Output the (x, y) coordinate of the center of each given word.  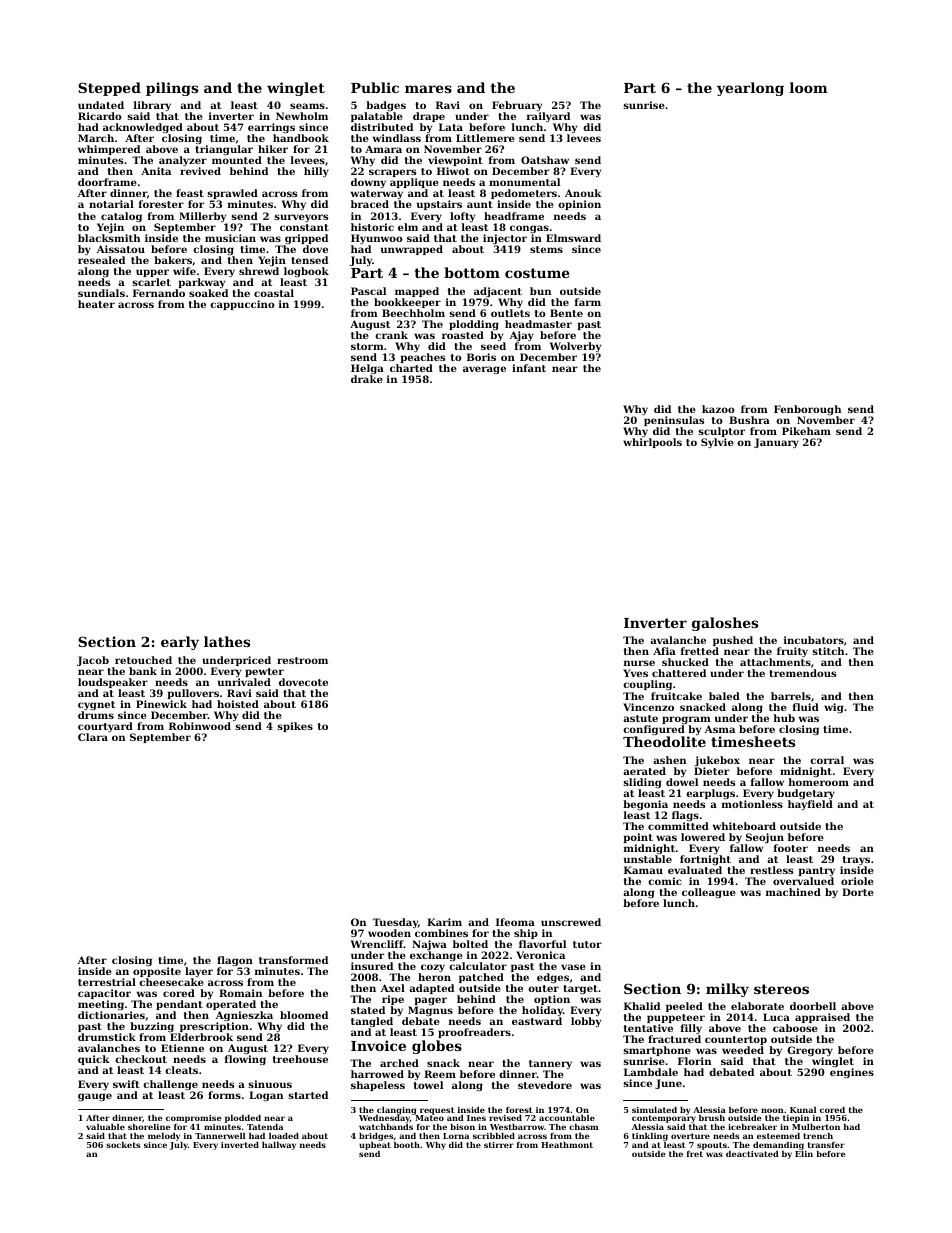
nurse (639, 663)
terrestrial (107, 982)
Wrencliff (377, 944)
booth (407, 1145)
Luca (776, 1017)
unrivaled (244, 682)
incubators (814, 640)
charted (411, 368)
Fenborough (807, 411)
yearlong (750, 89)
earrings (271, 129)
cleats (181, 1070)
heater (96, 304)
